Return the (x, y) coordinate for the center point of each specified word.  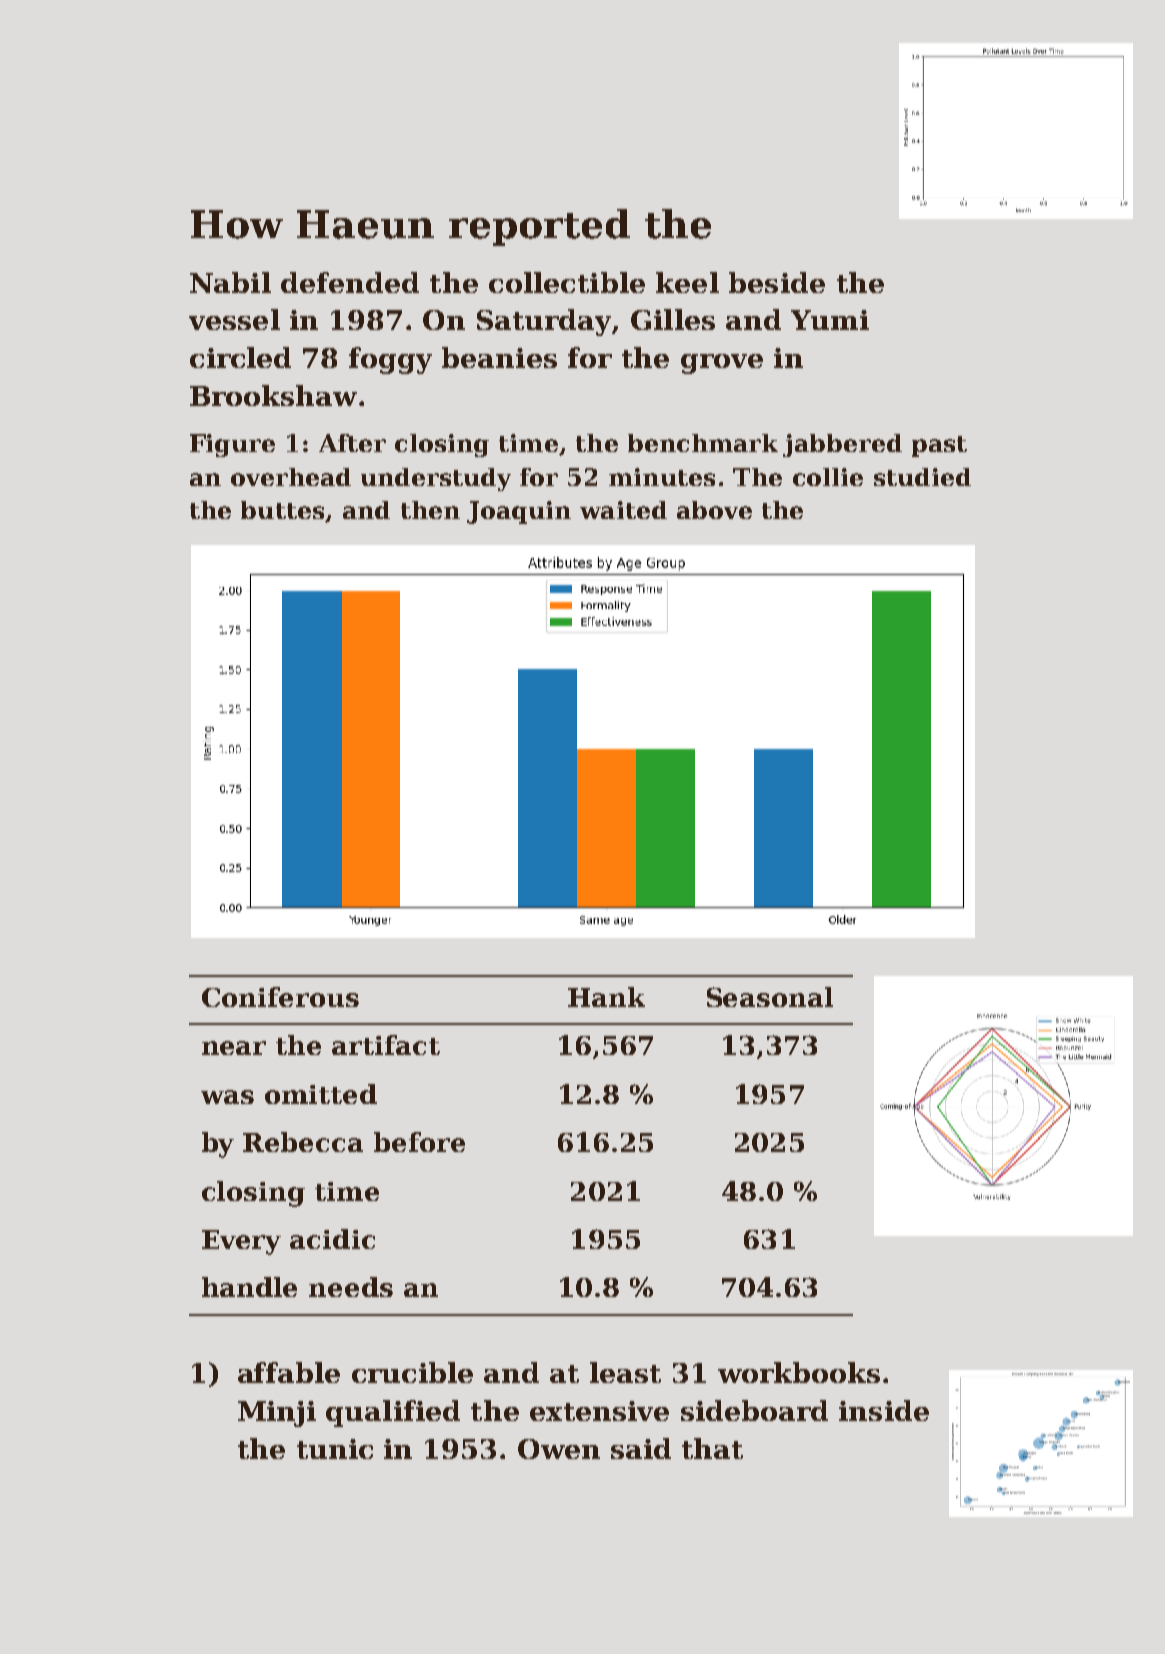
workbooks (799, 1372)
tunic (335, 1449)
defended (350, 282)
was (227, 1097)
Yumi (830, 320)
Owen (559, 1449)
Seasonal (770, 997)
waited (623, 510)
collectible (567, 282)
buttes (282, 510)
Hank (606, 997)
